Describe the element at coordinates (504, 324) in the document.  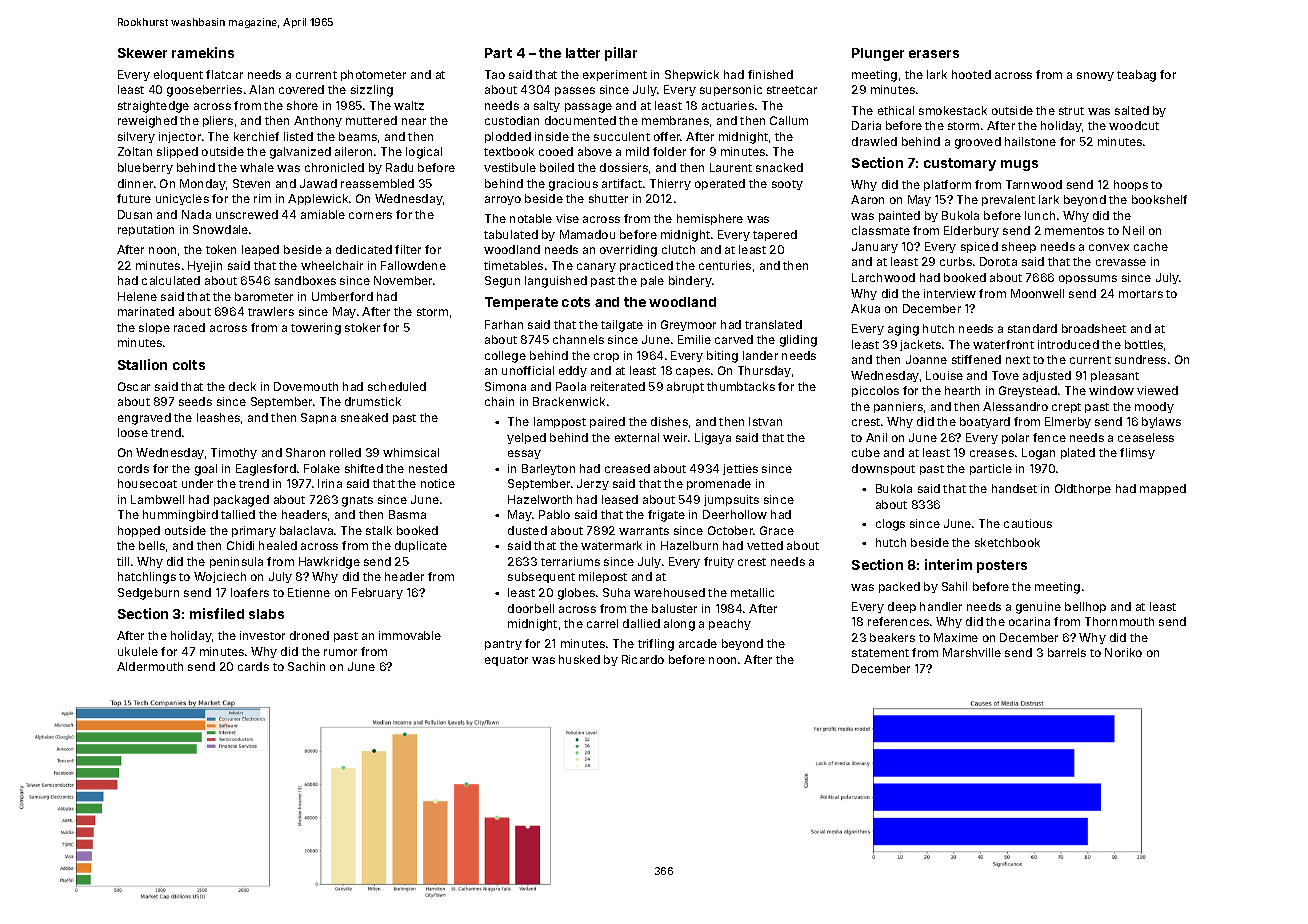
I see `Farhan` at that location.
